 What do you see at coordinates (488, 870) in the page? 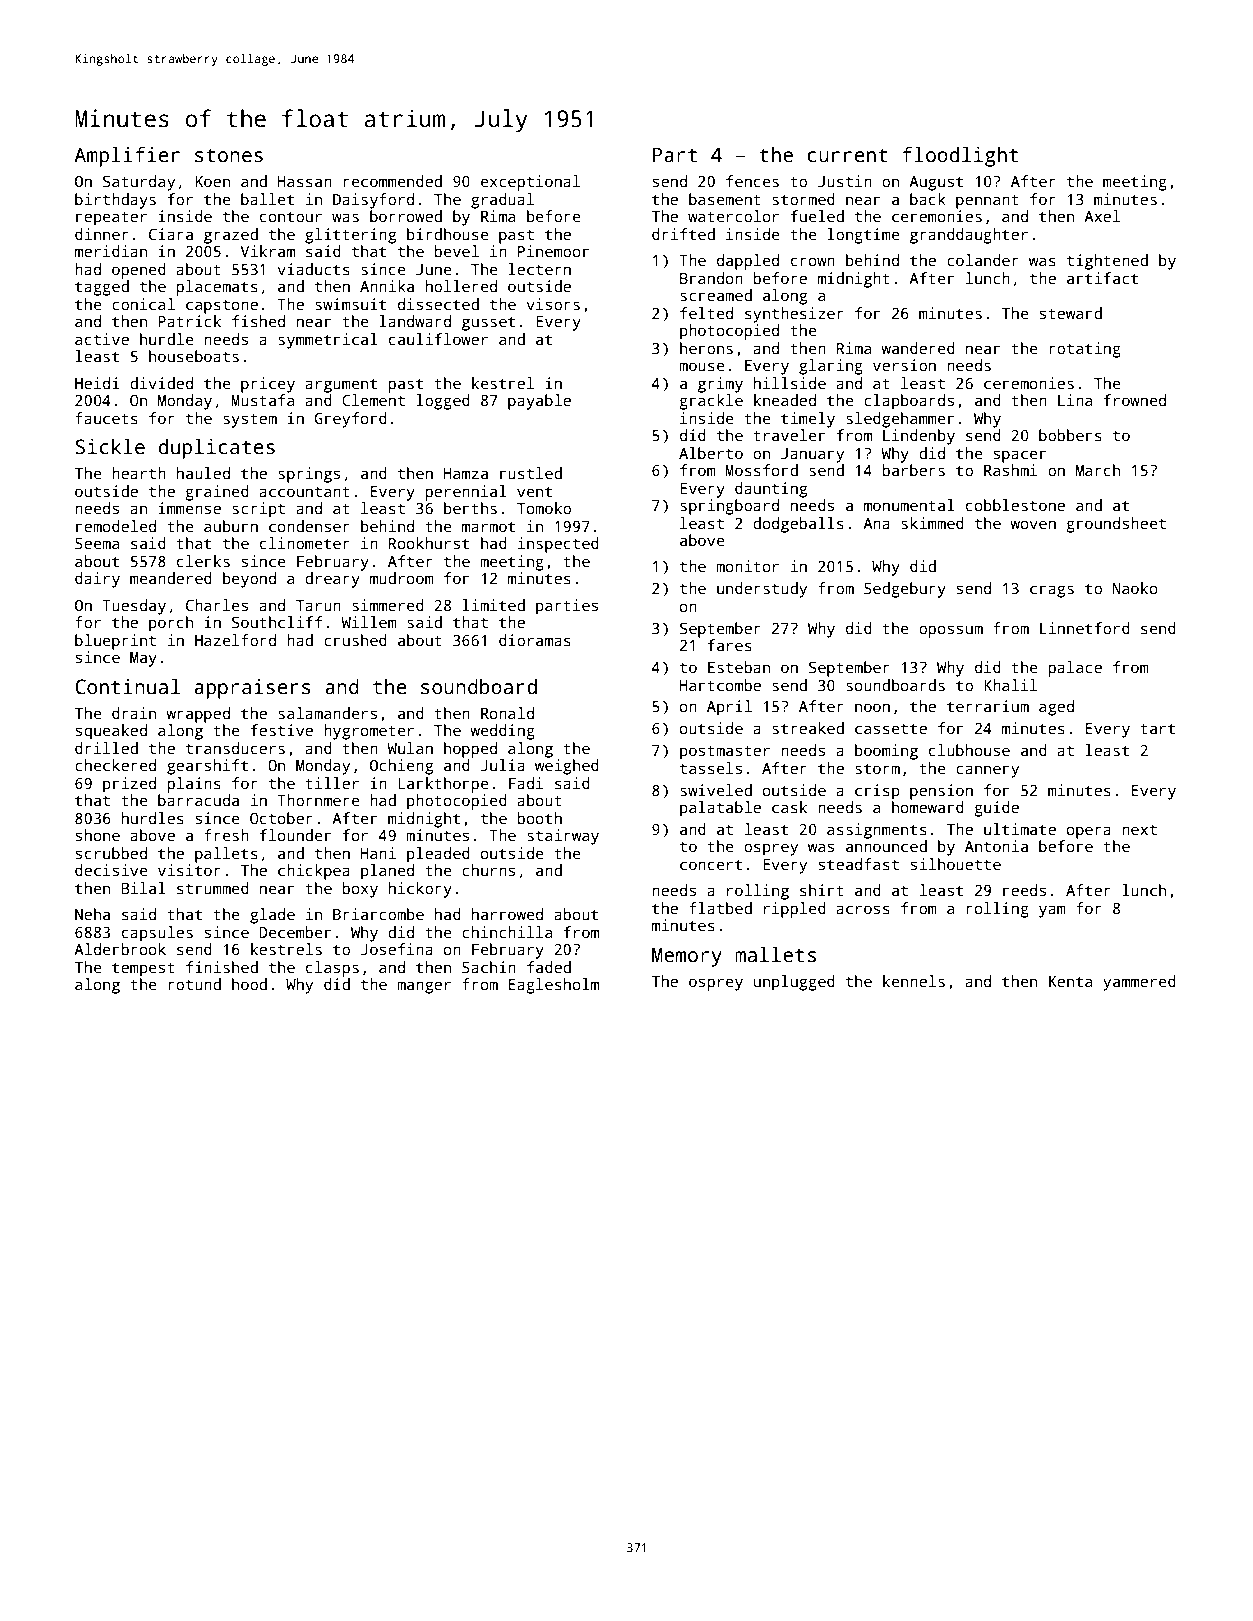
I see `churns` at bounding box center [488, 870].
